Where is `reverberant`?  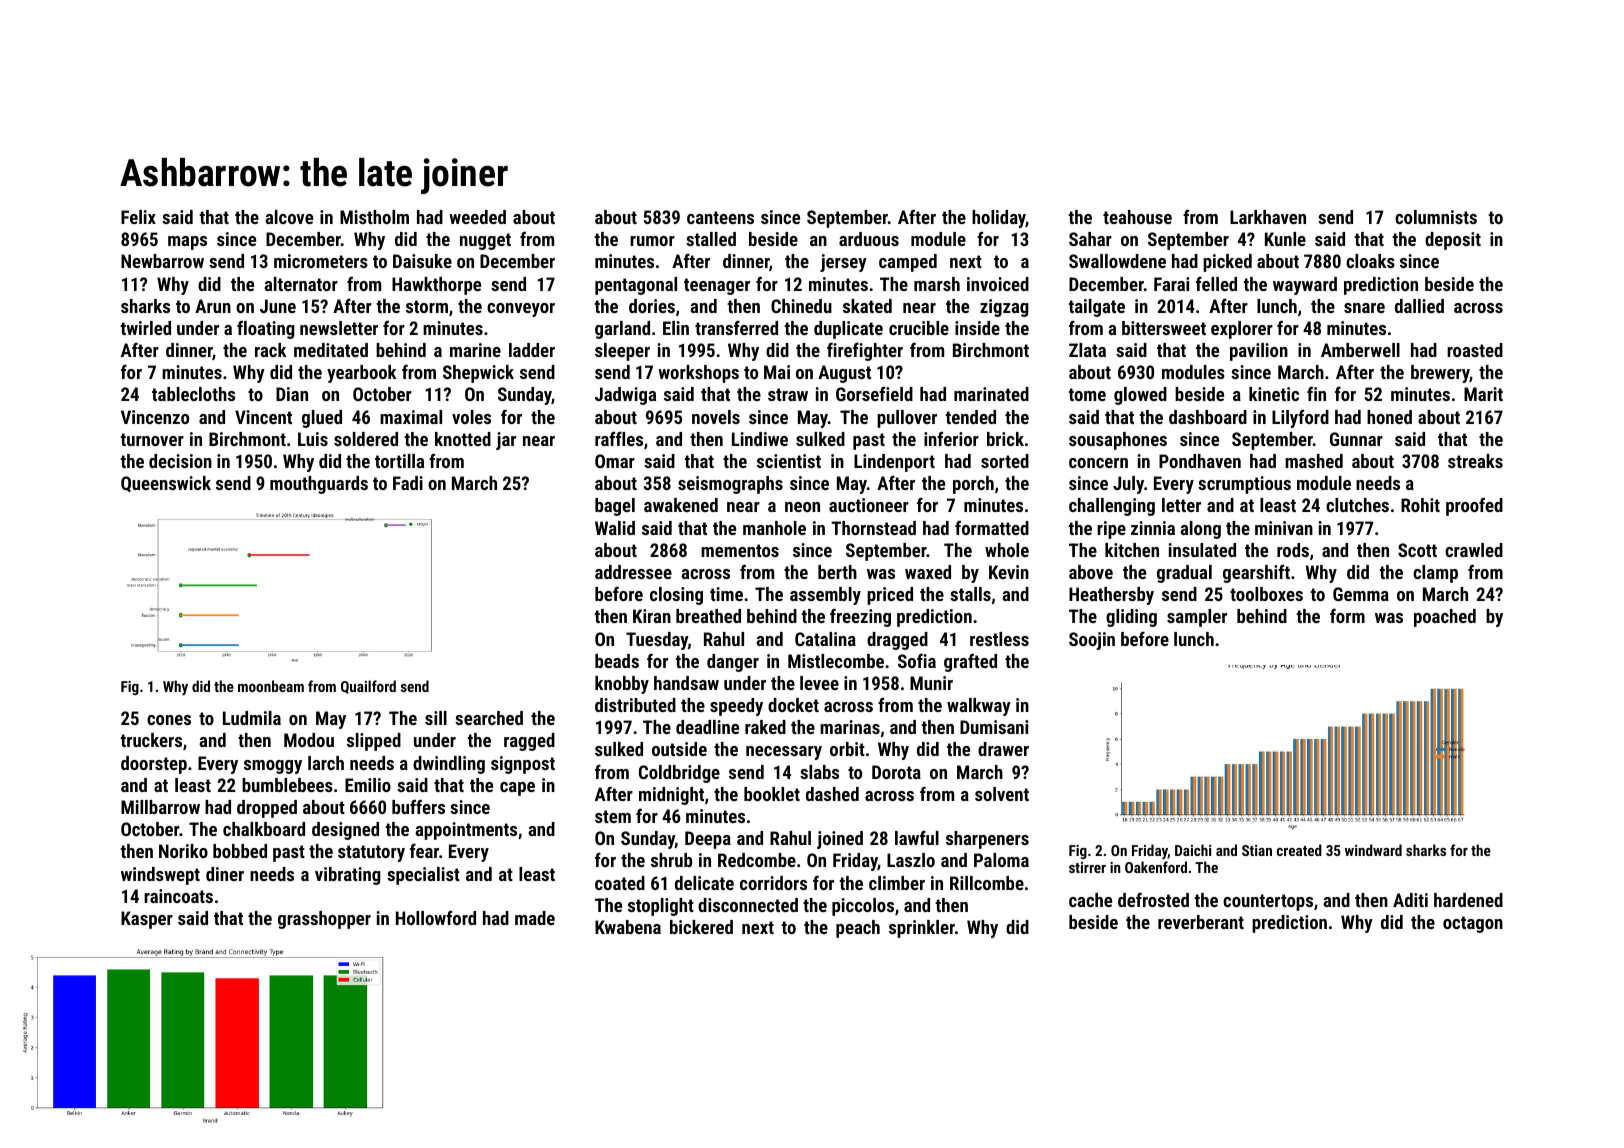
reverberant is located at coordinates (1201, 922).
